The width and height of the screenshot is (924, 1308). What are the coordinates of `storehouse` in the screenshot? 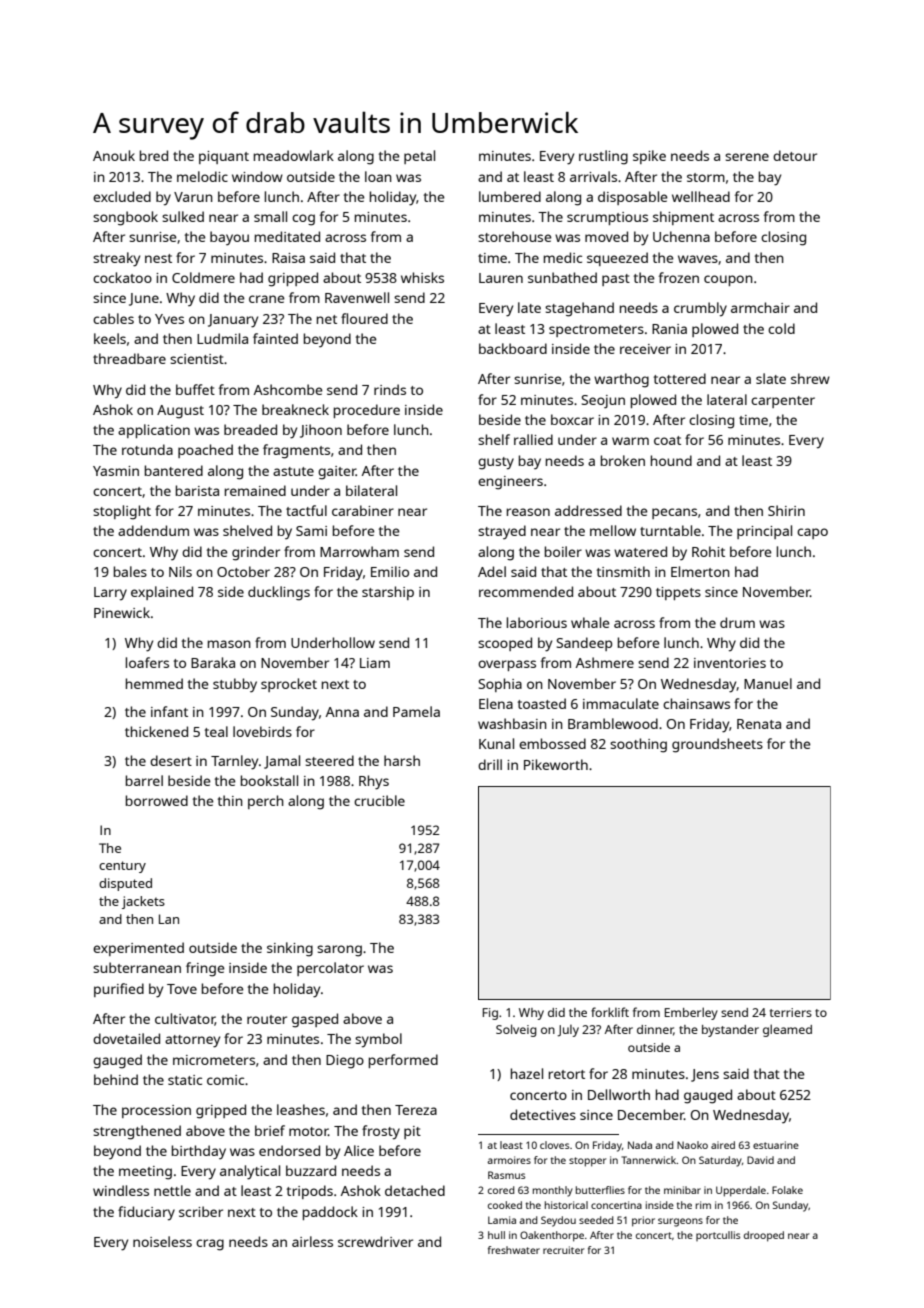 It's located at (515, 236).
